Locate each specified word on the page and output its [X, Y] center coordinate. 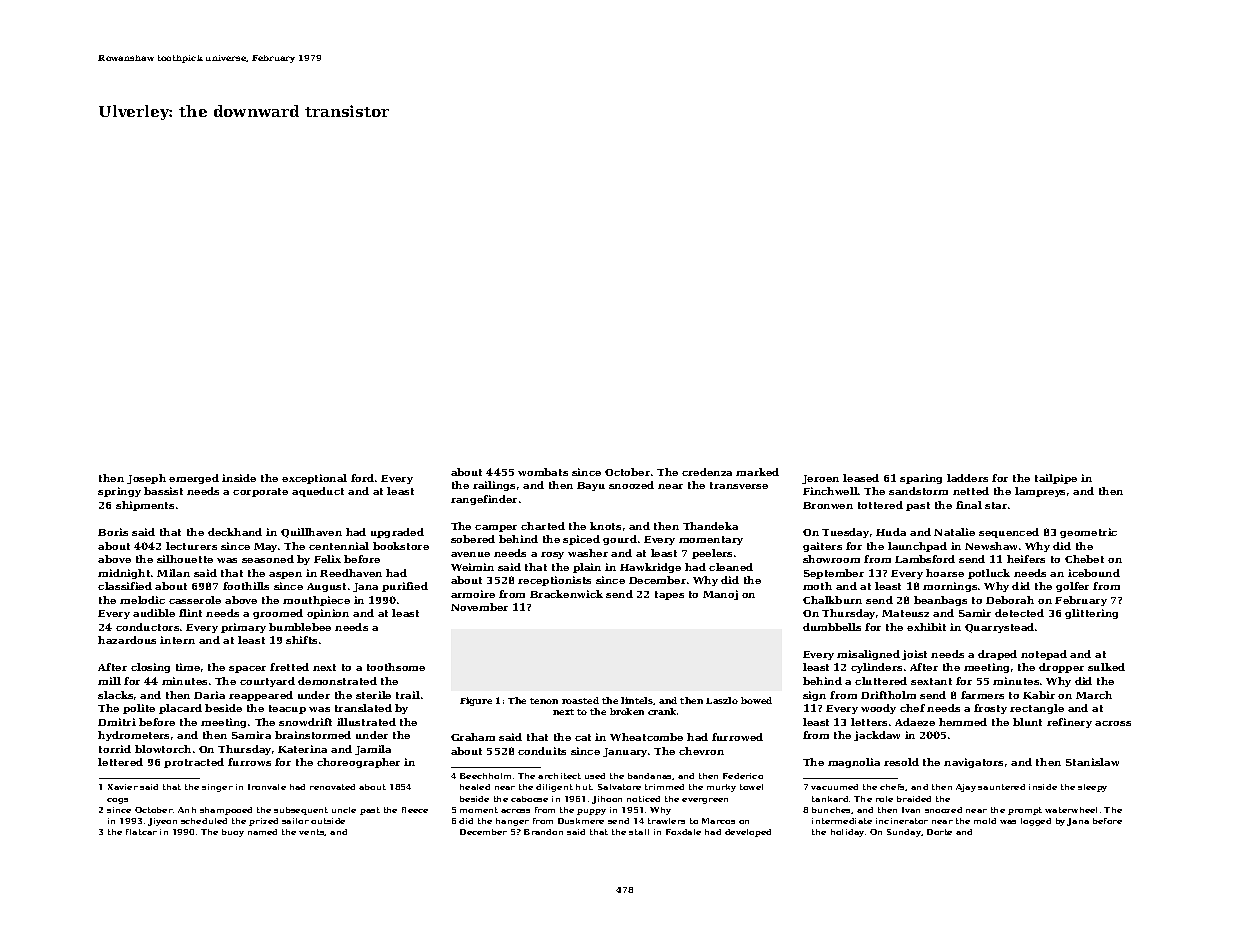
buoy [233, 833]
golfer [1072, 587]
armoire [473, 594]
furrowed [737, 737]
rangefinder [484, 500]
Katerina [302, 749]
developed [748, 833]
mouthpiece [316, 601]
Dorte [939, 832]
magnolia [854, 763]
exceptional [314, 479]
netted [971, 491]
